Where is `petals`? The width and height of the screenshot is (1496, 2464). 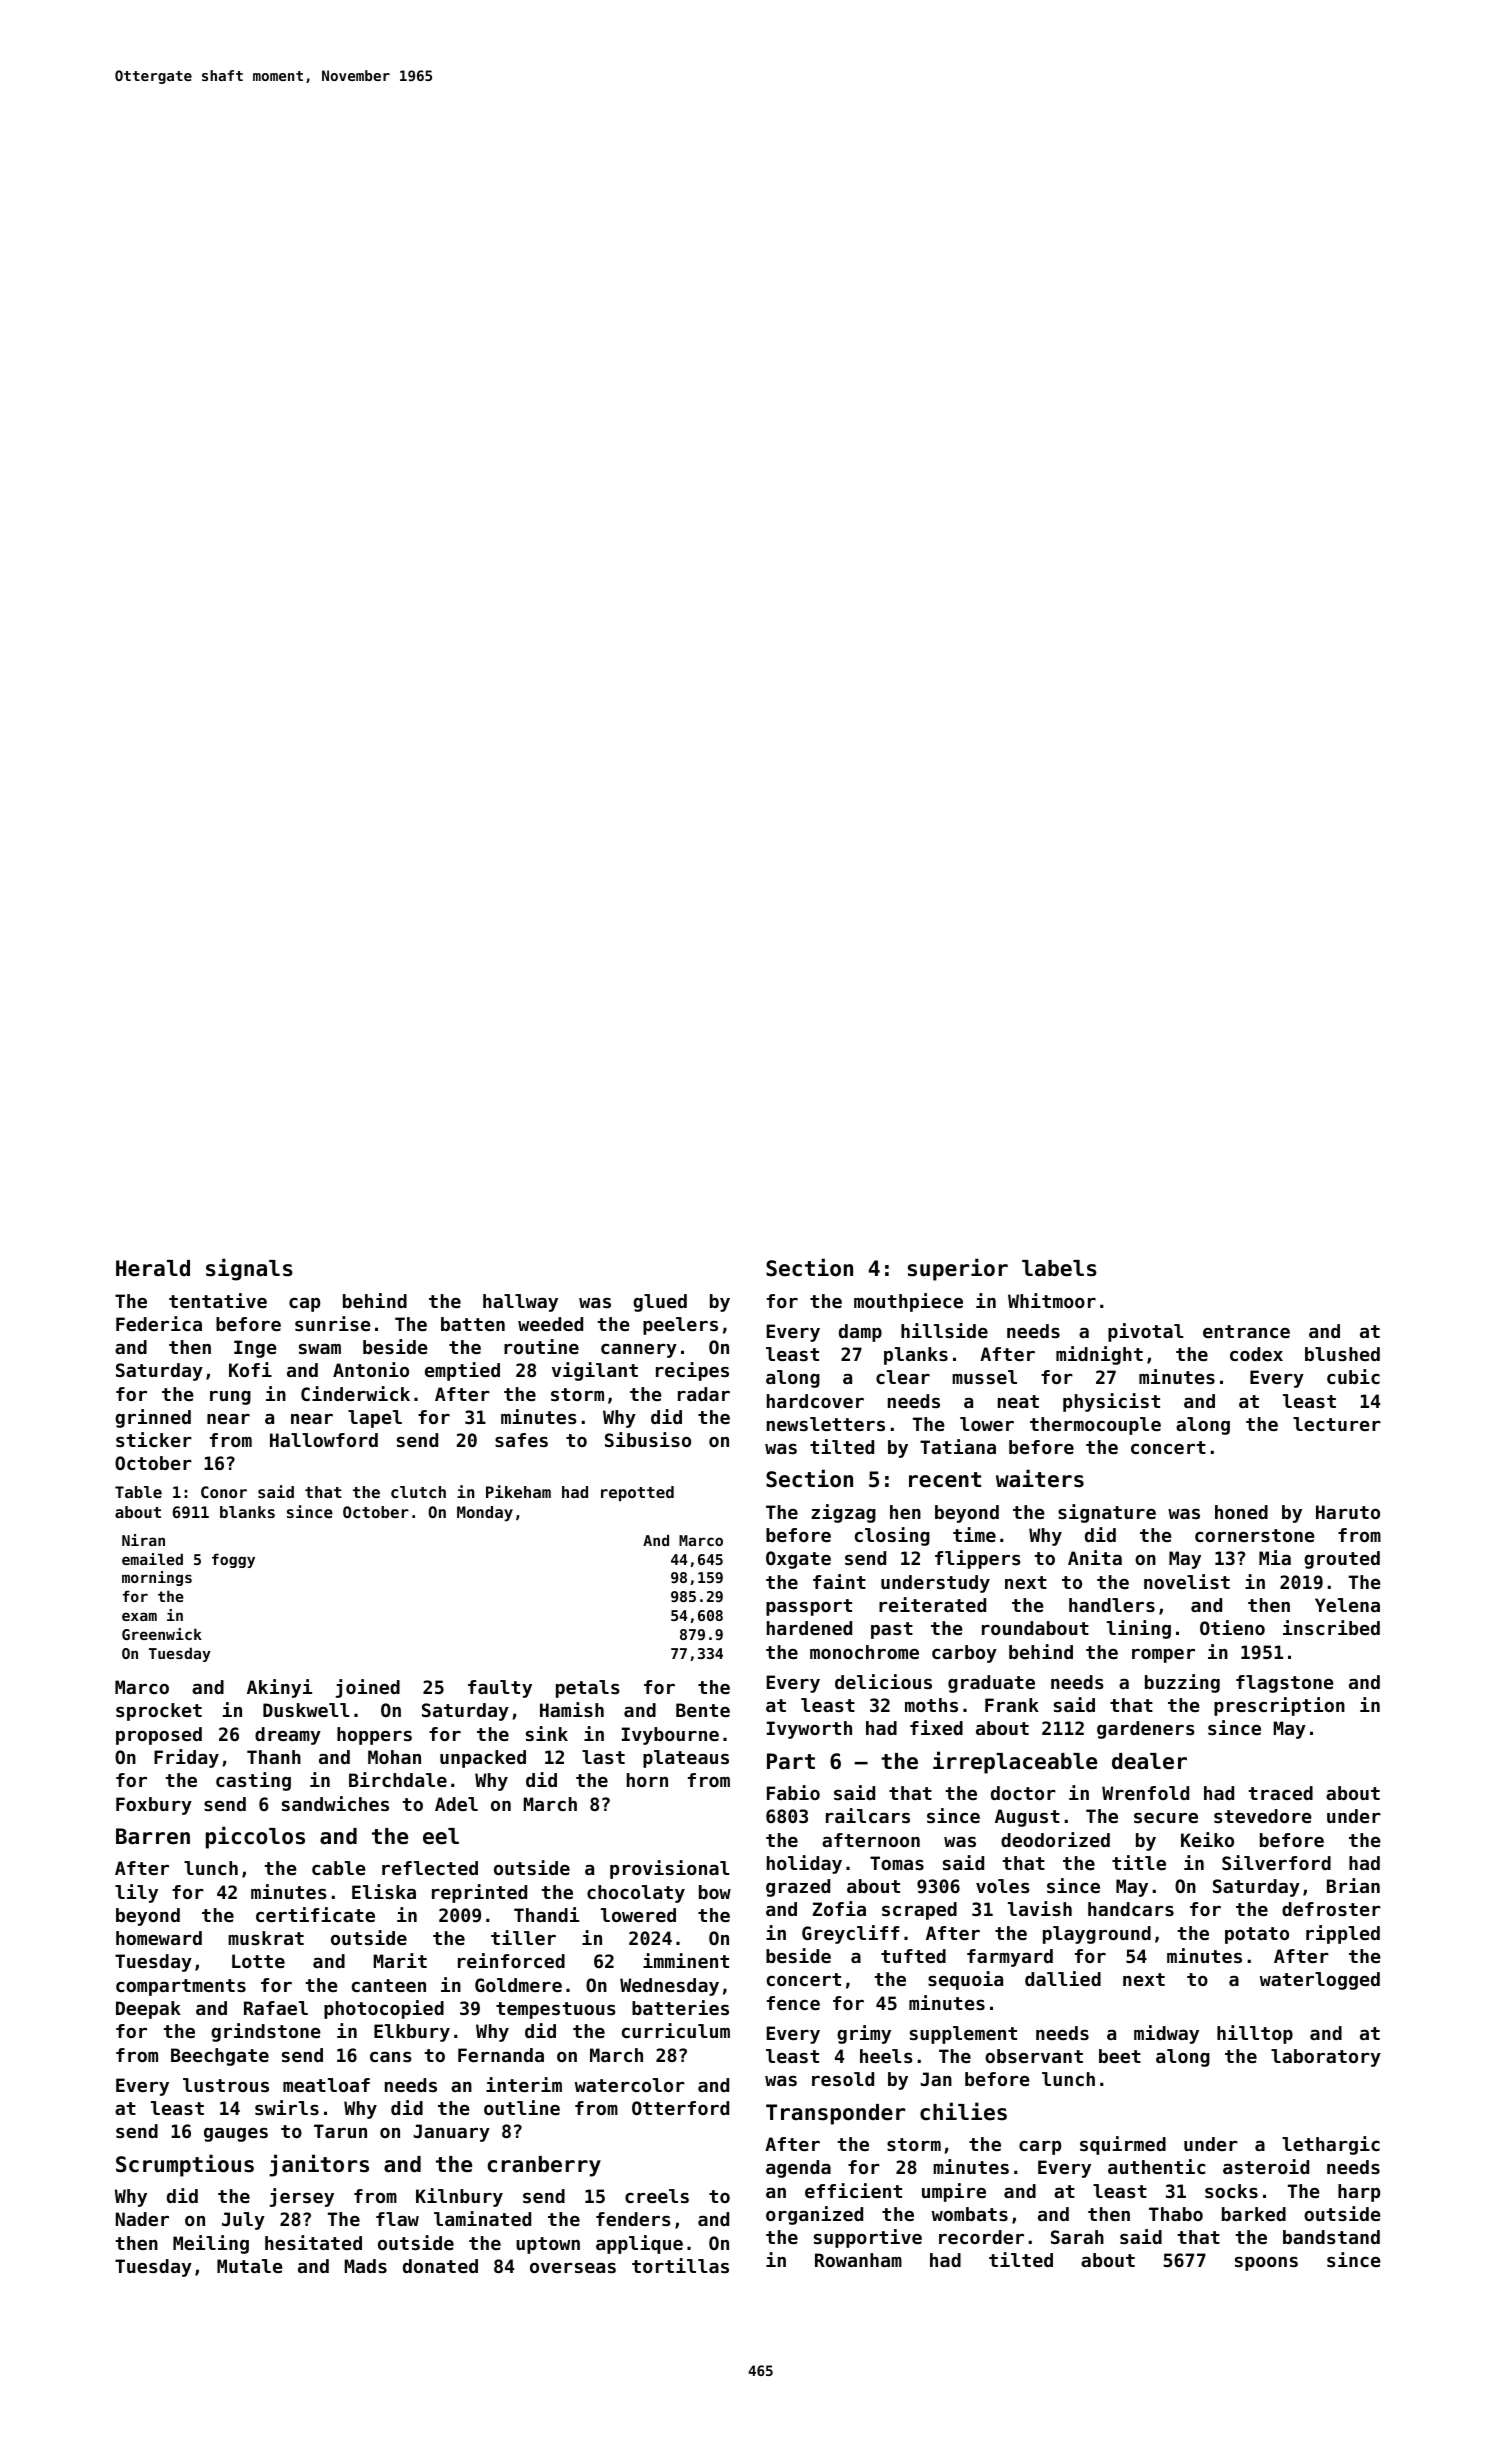
petals is located at coordinates (588, 1689).
